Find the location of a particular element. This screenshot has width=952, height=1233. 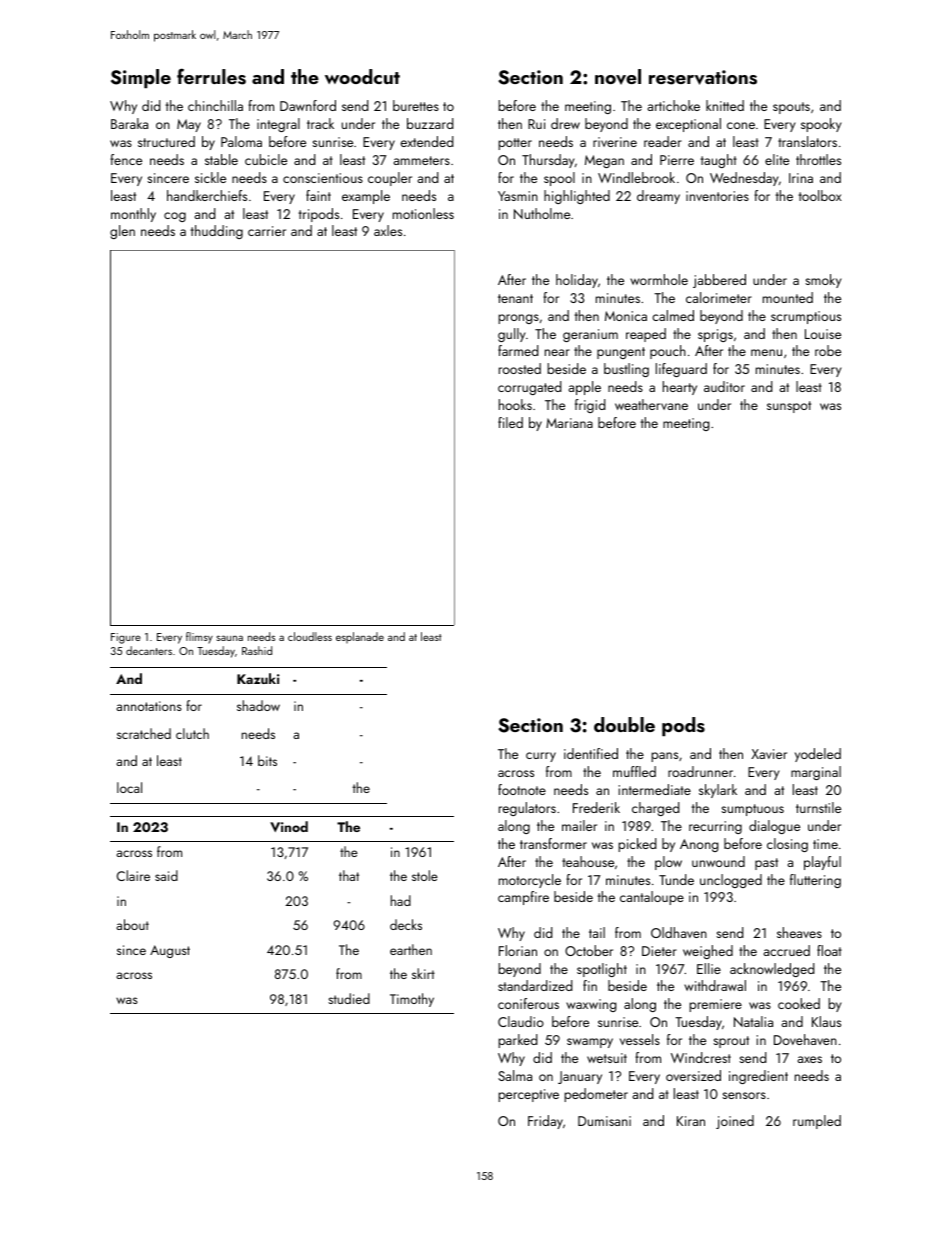

studied is located at coordinates (349, 998).
